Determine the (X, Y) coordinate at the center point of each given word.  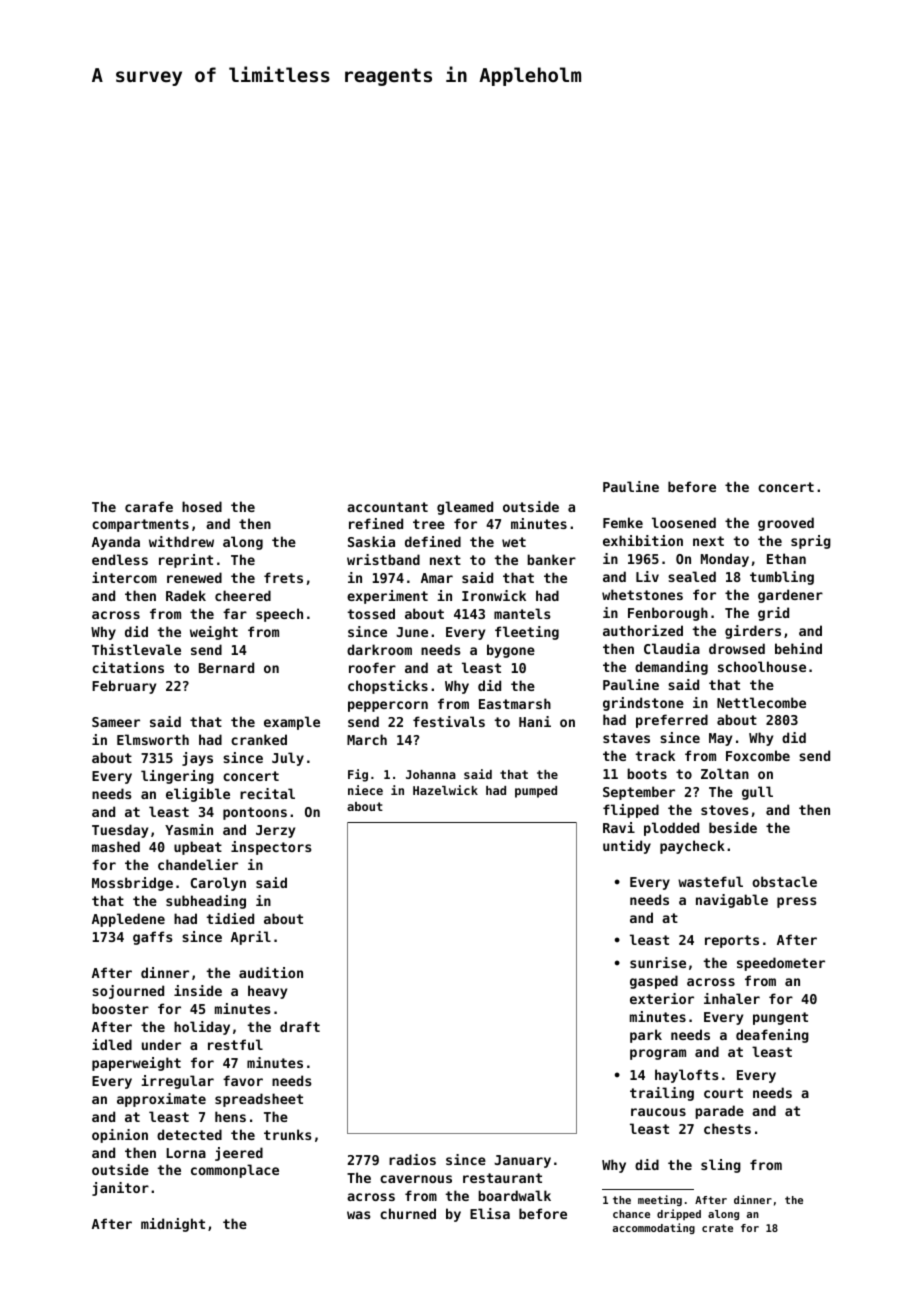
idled (112, 1044)
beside (733, 827)
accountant (387, 507)
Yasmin (189, 829)
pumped (536, 792)
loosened (684, 522)
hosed (202, 506)
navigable (732, 901)
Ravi (619, 827)
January (522, 1161)
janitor (120, 1189)
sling (721, 1166)
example (292, 723)
